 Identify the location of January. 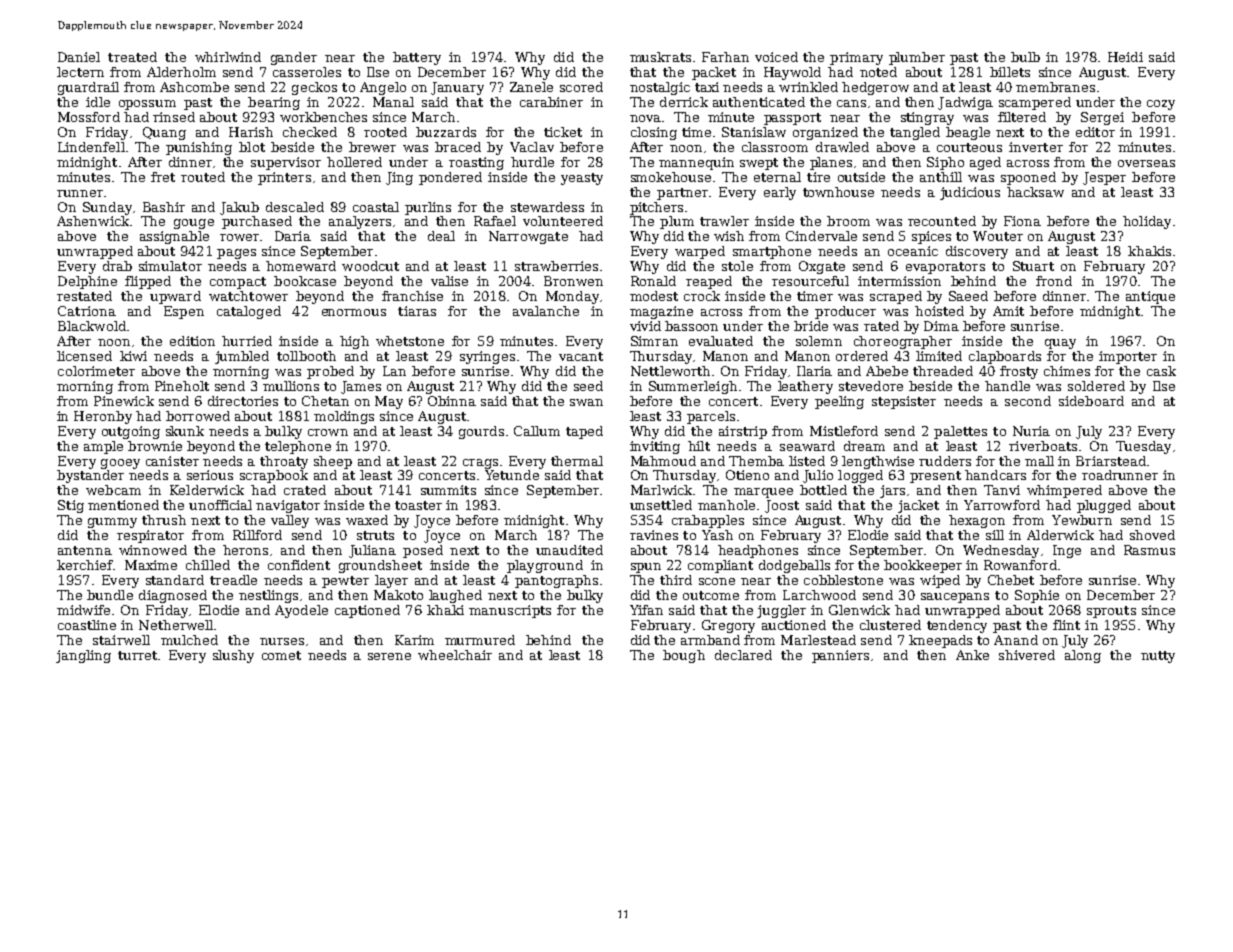
(457, 88).
